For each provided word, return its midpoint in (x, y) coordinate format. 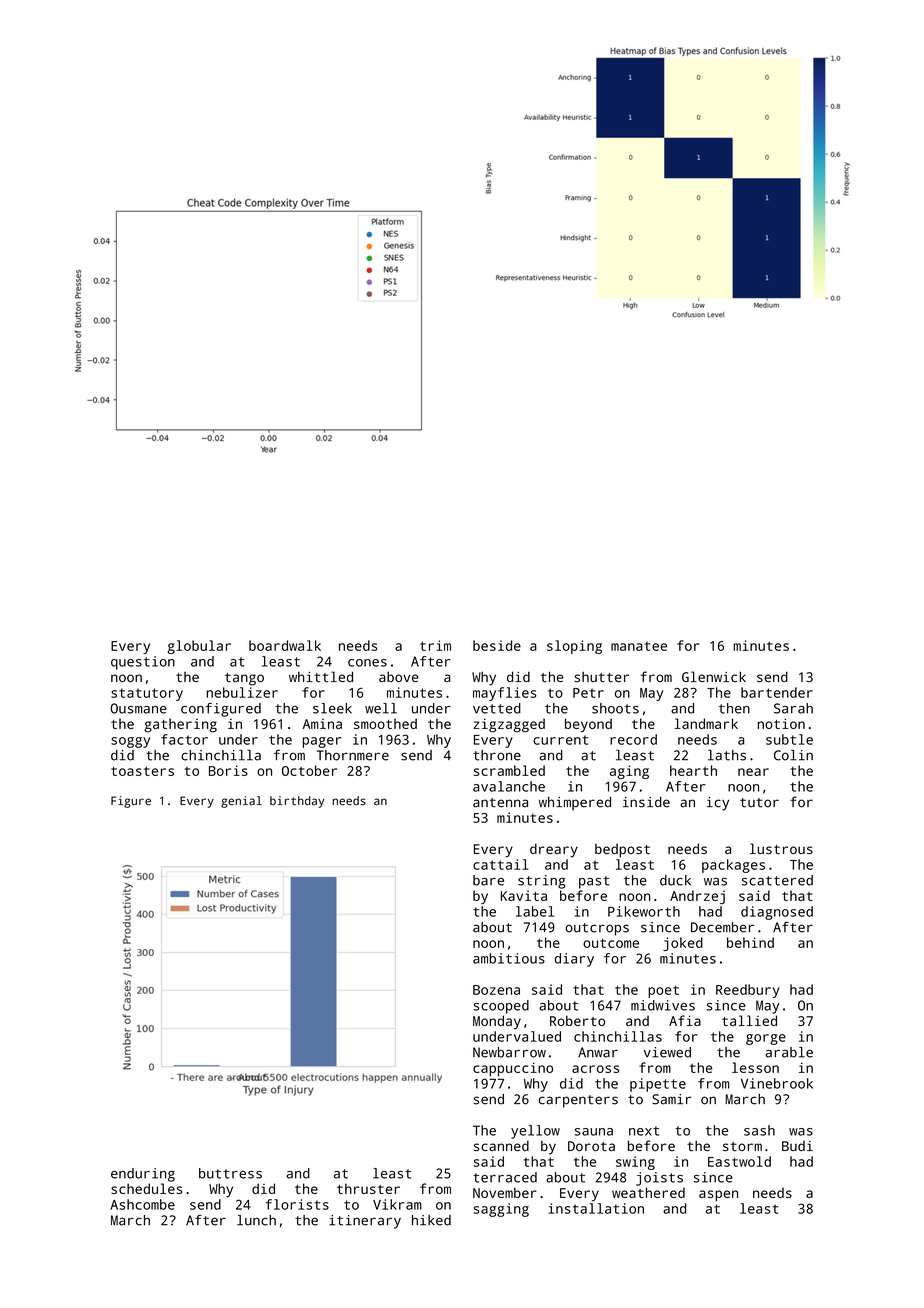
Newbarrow (509, 1052)
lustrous (781, 848)
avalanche (509, 786)
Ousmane (138, 708)
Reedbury (748, 991)
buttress (230, 1173)
